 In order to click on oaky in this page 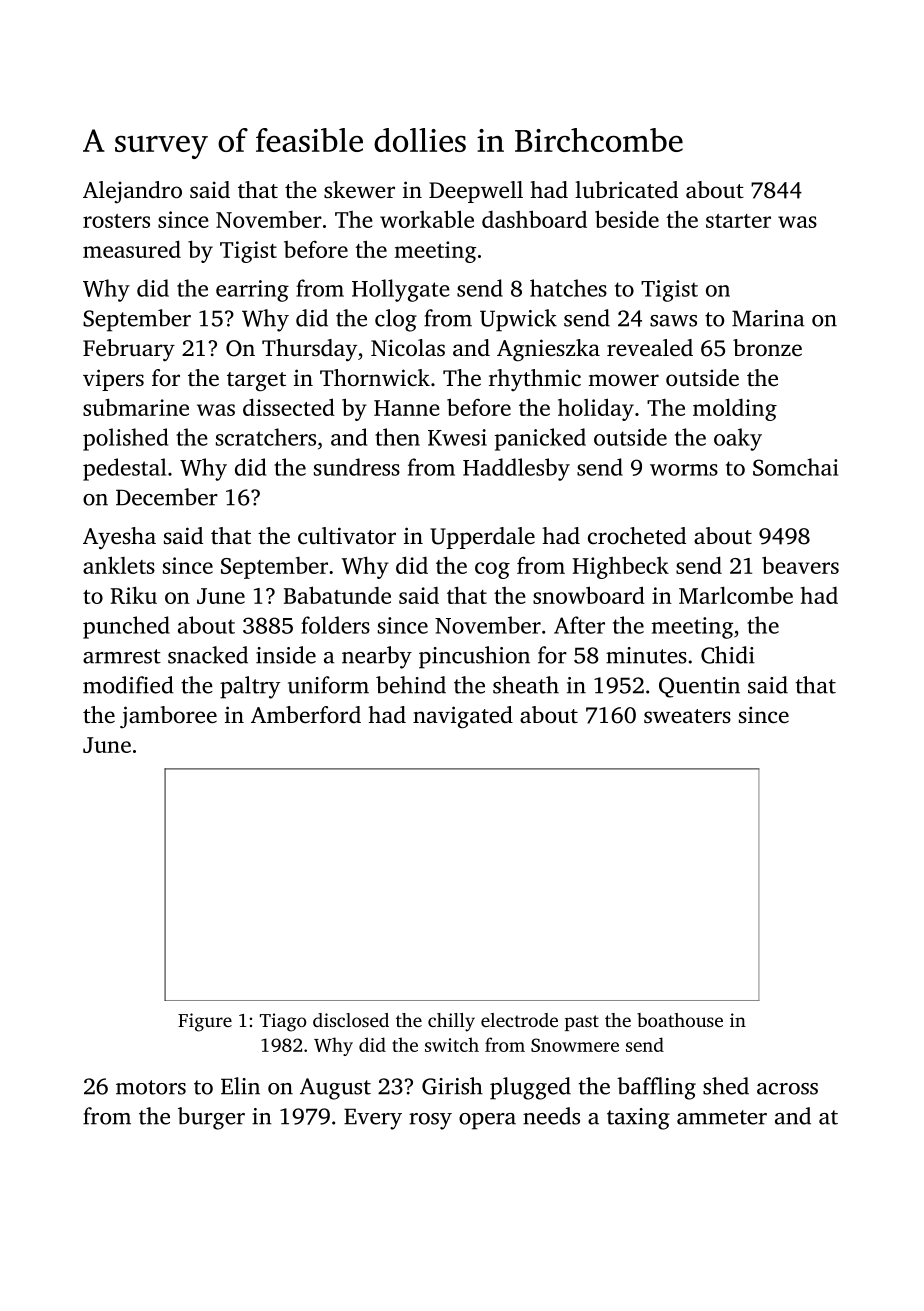, I will do `click(738, 439)`.
